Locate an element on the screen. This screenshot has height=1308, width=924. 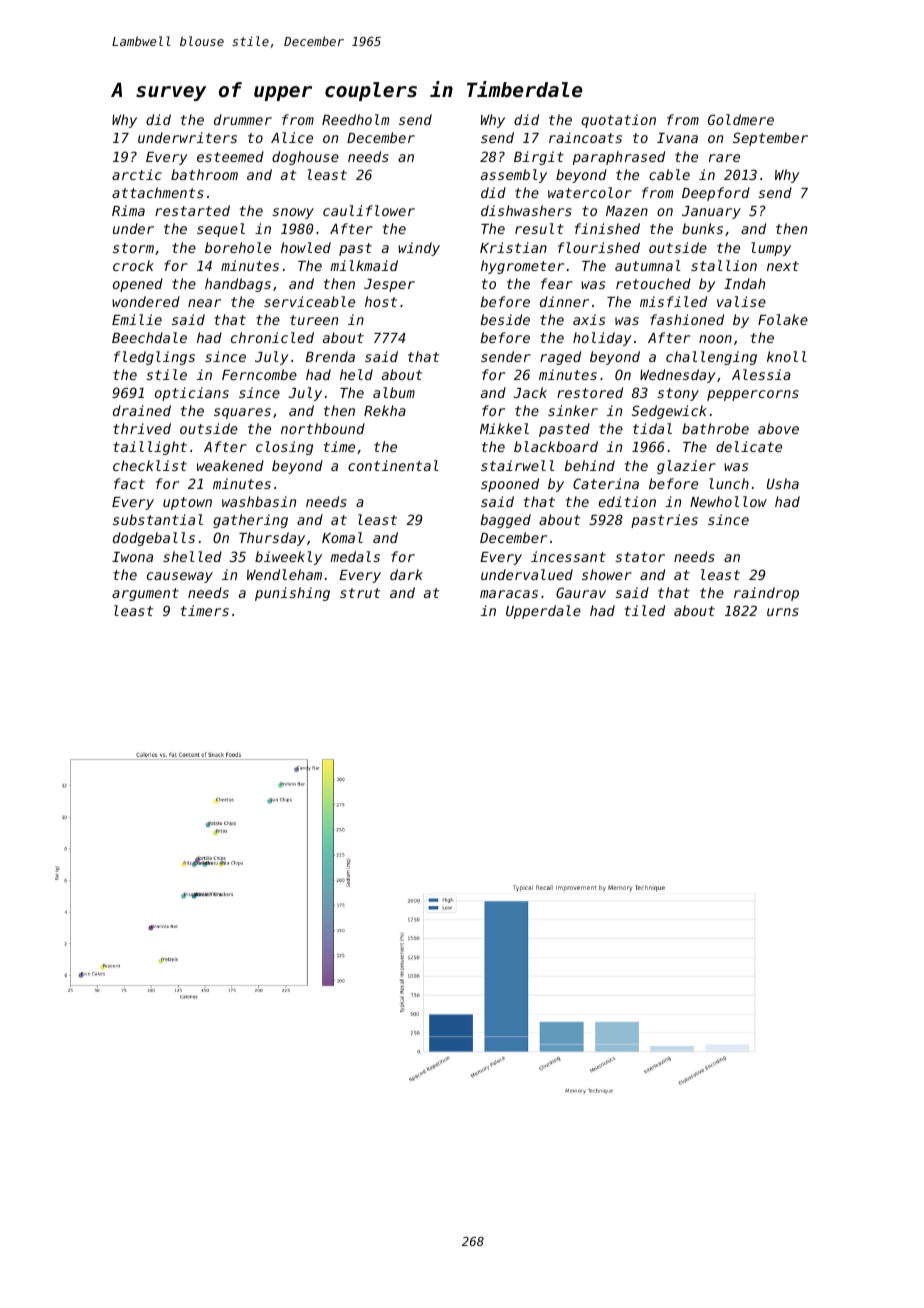
quotation is located at coordinates (618, 121).
